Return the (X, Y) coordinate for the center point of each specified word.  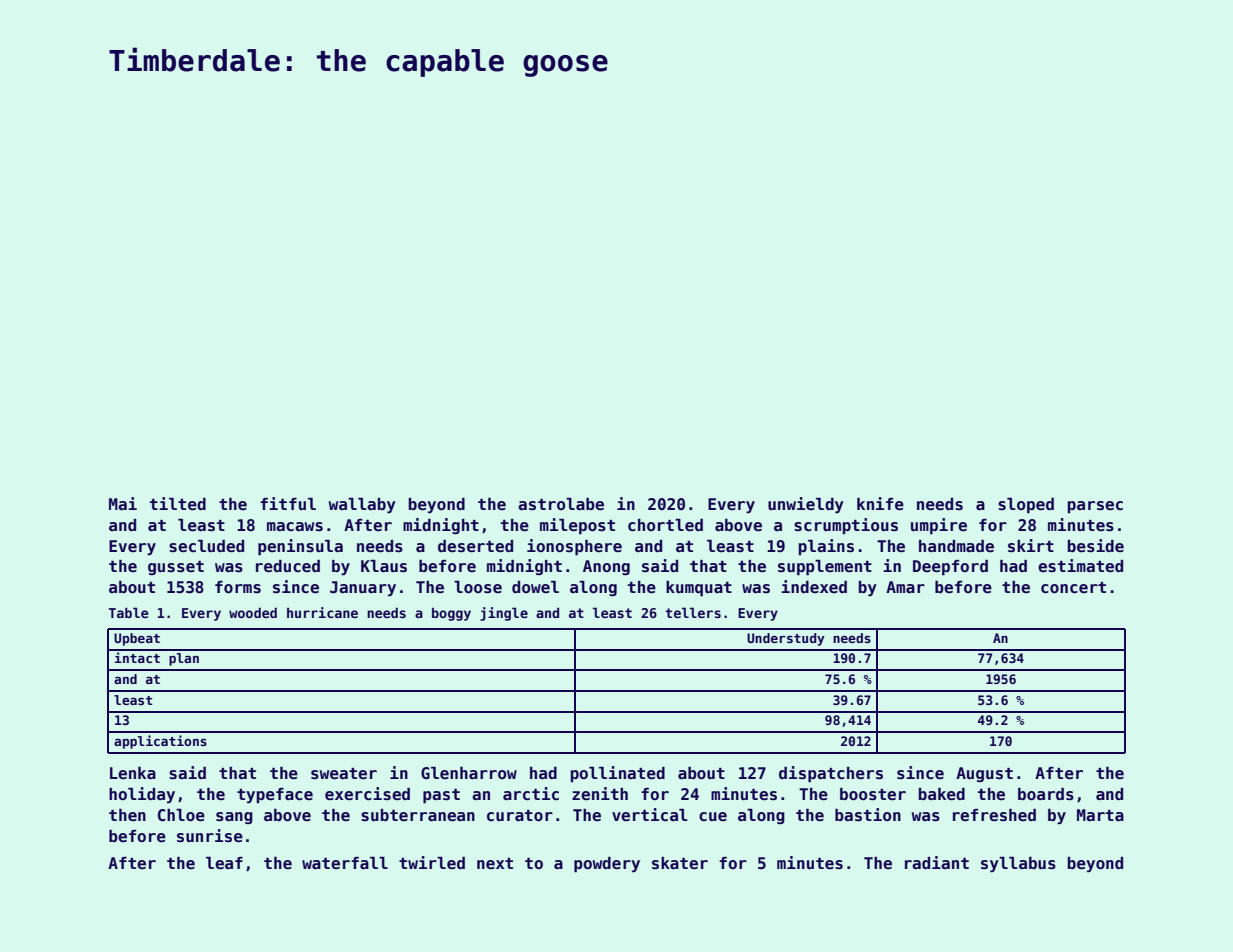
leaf (224, 863)
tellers (693, 612)
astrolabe (561, 504)
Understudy (786, 639)
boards (1046, 794)
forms (238, 587)
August (984, 774)
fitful (288, 503)
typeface (275, 796)
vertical (650, 815)
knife (880, 504)
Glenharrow (469, 773)
